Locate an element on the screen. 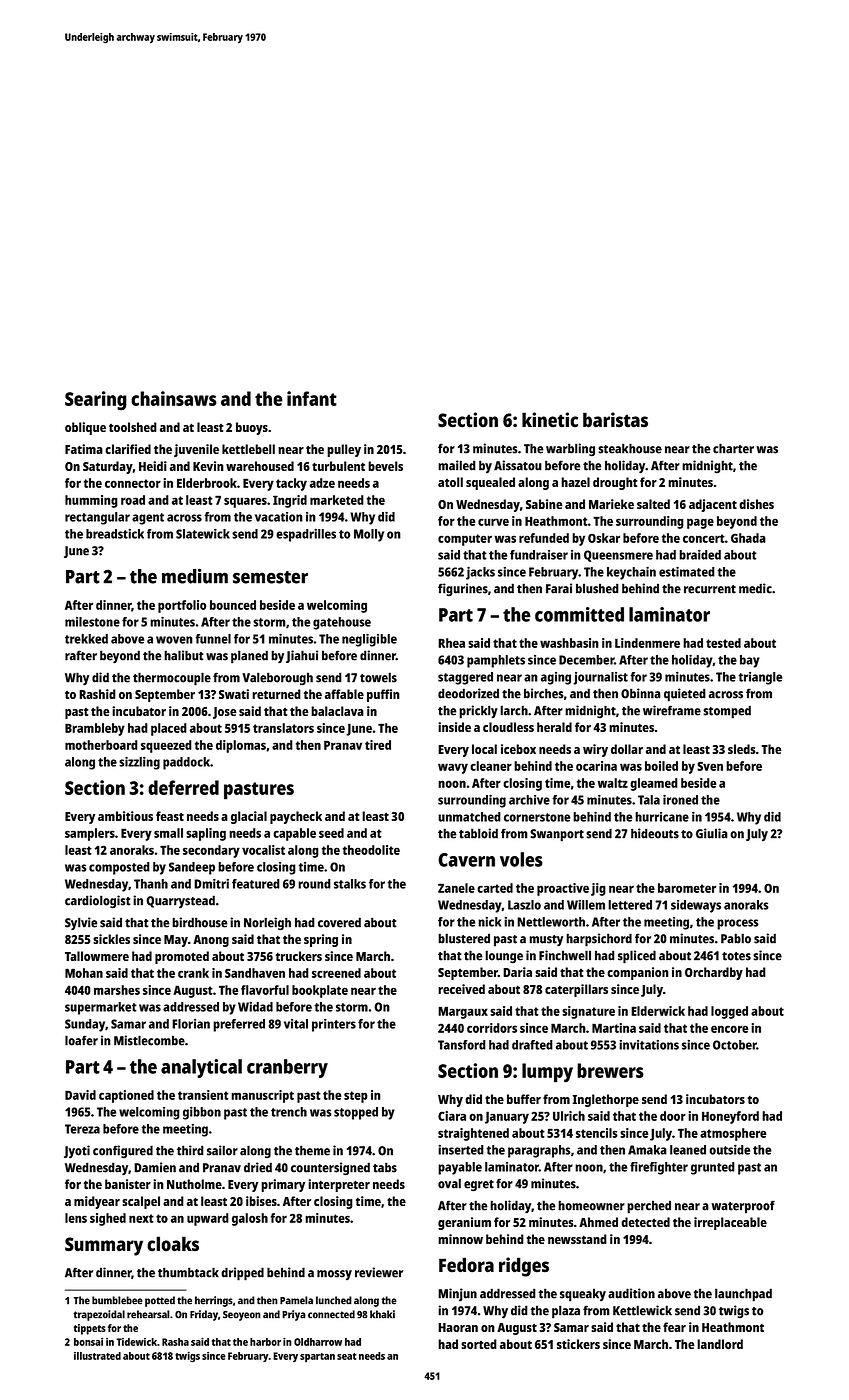 The image size is (849, 1400). rehearsal is located at coordinates (148, 1314).
